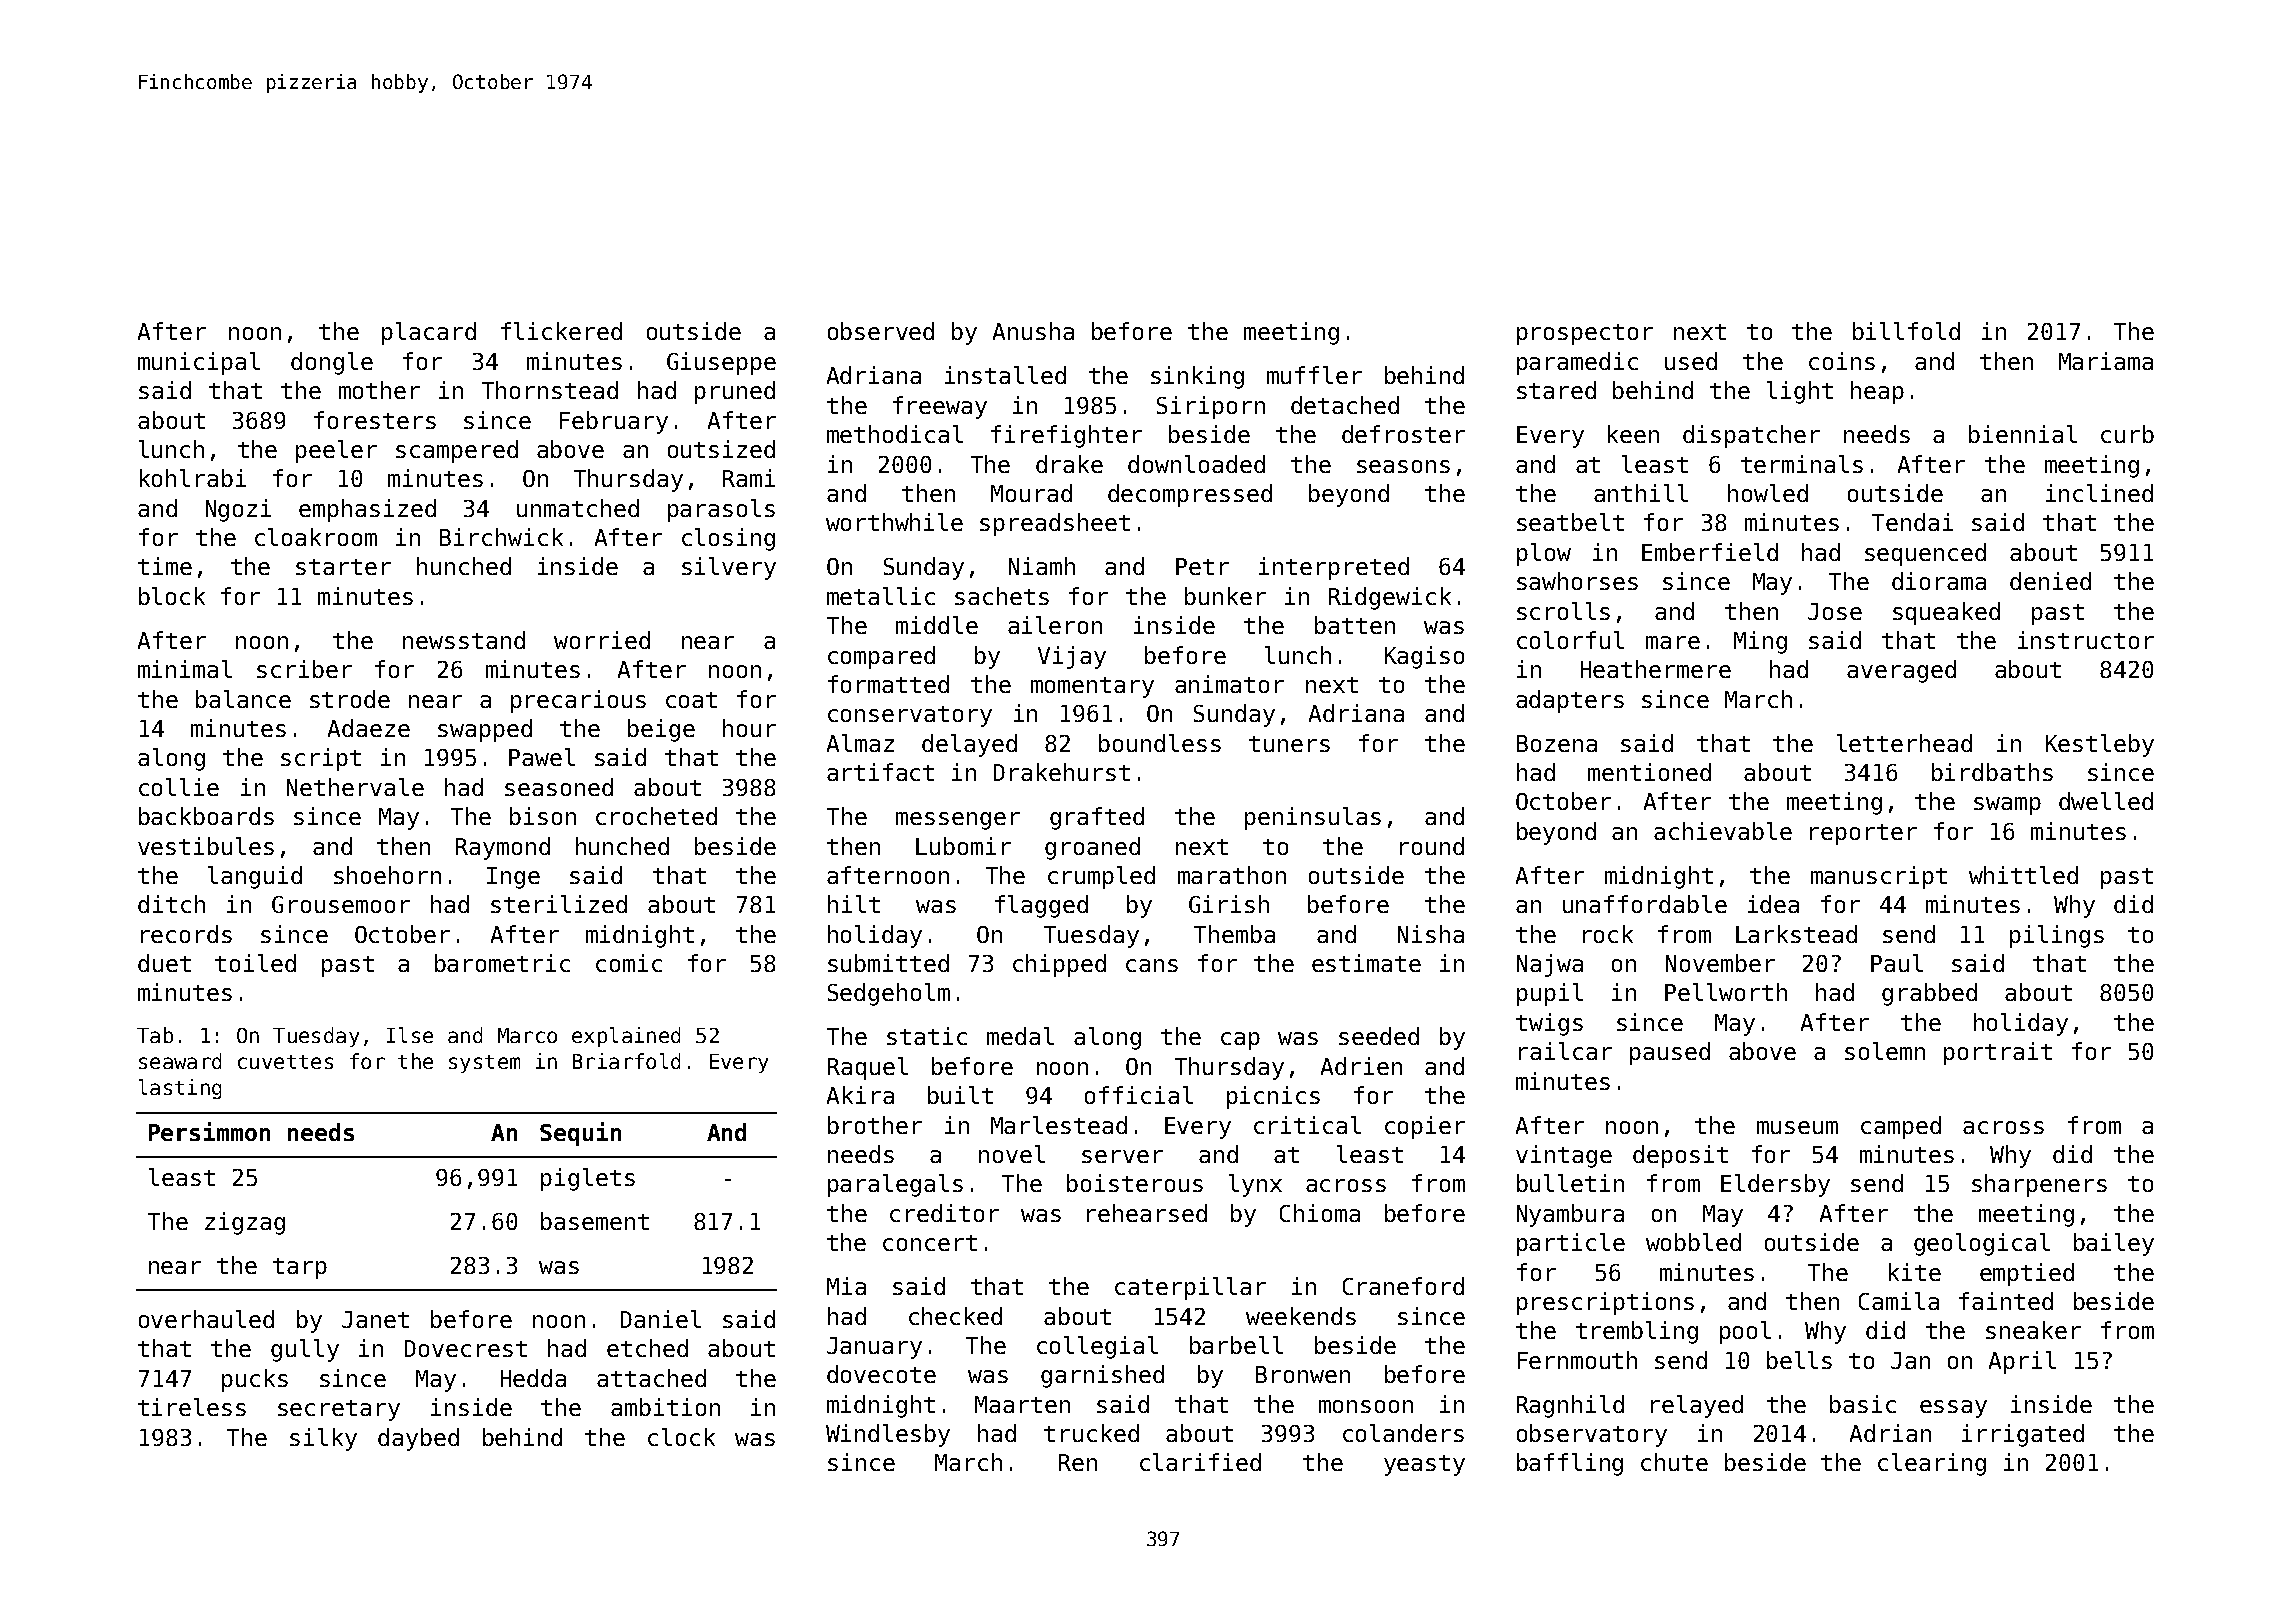  What do you see at coordinates (323, 1439) in the document?
I see `silky` at bounding box center [323, 1439].
